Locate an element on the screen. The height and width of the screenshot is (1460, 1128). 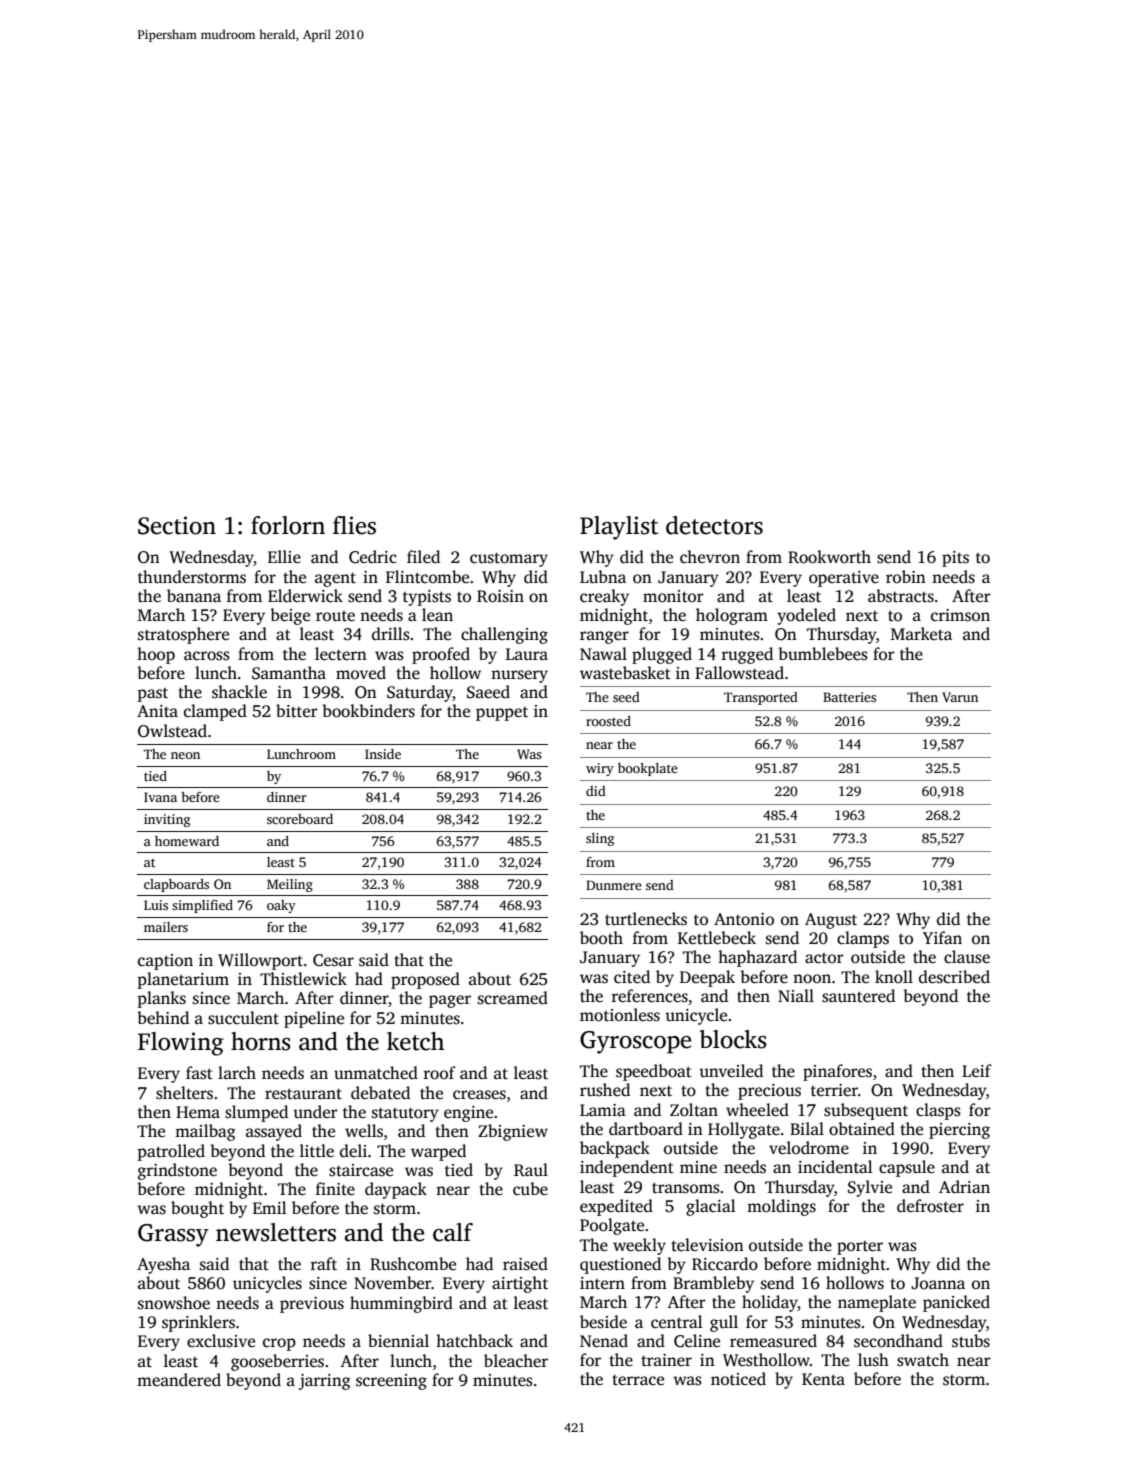
booth is located at coordinates (601, 938).
